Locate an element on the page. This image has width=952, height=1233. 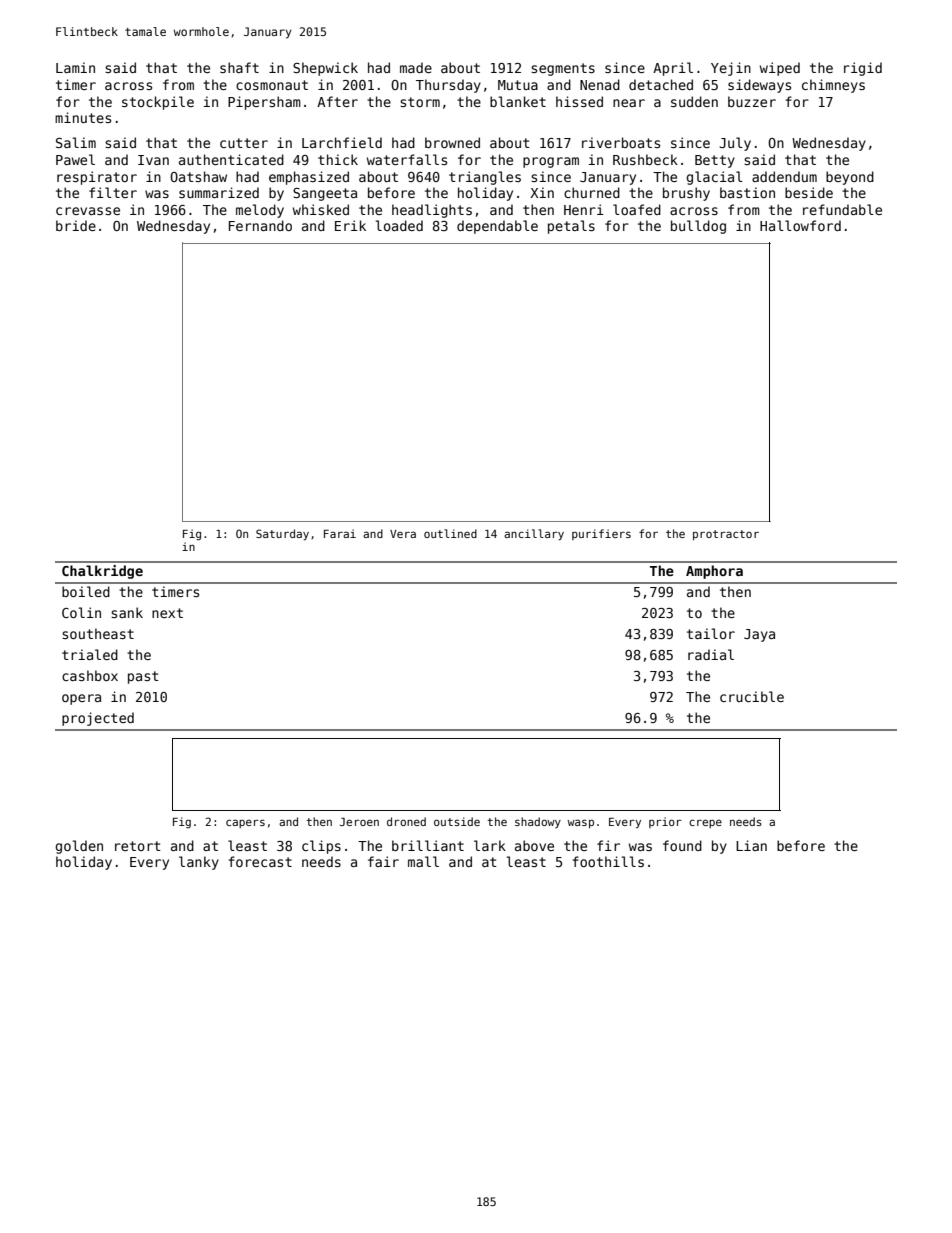
forecast is located at coordinates (260, 861).
